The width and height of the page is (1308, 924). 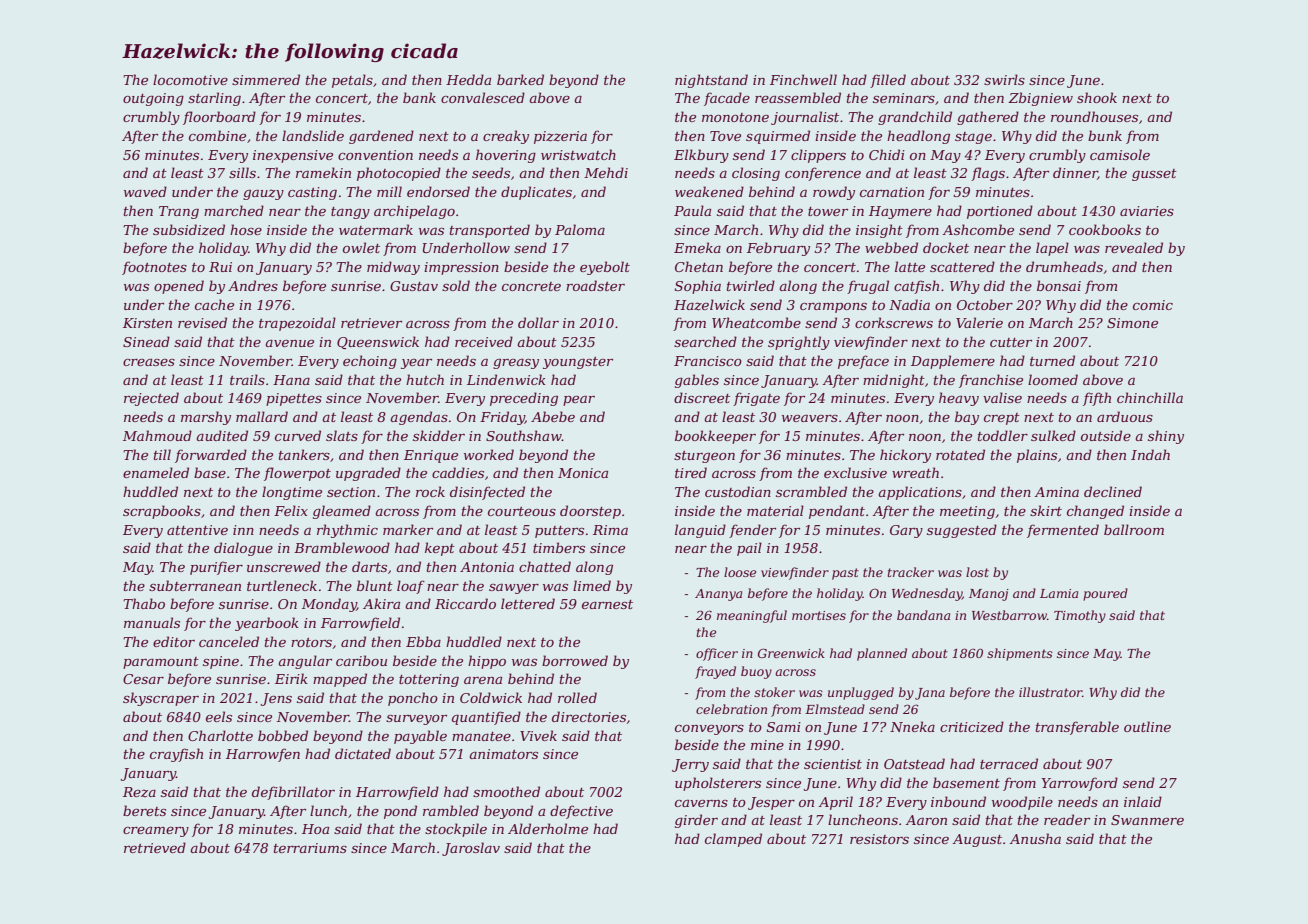 I want to click on loose, so click(x=740, y=572).
